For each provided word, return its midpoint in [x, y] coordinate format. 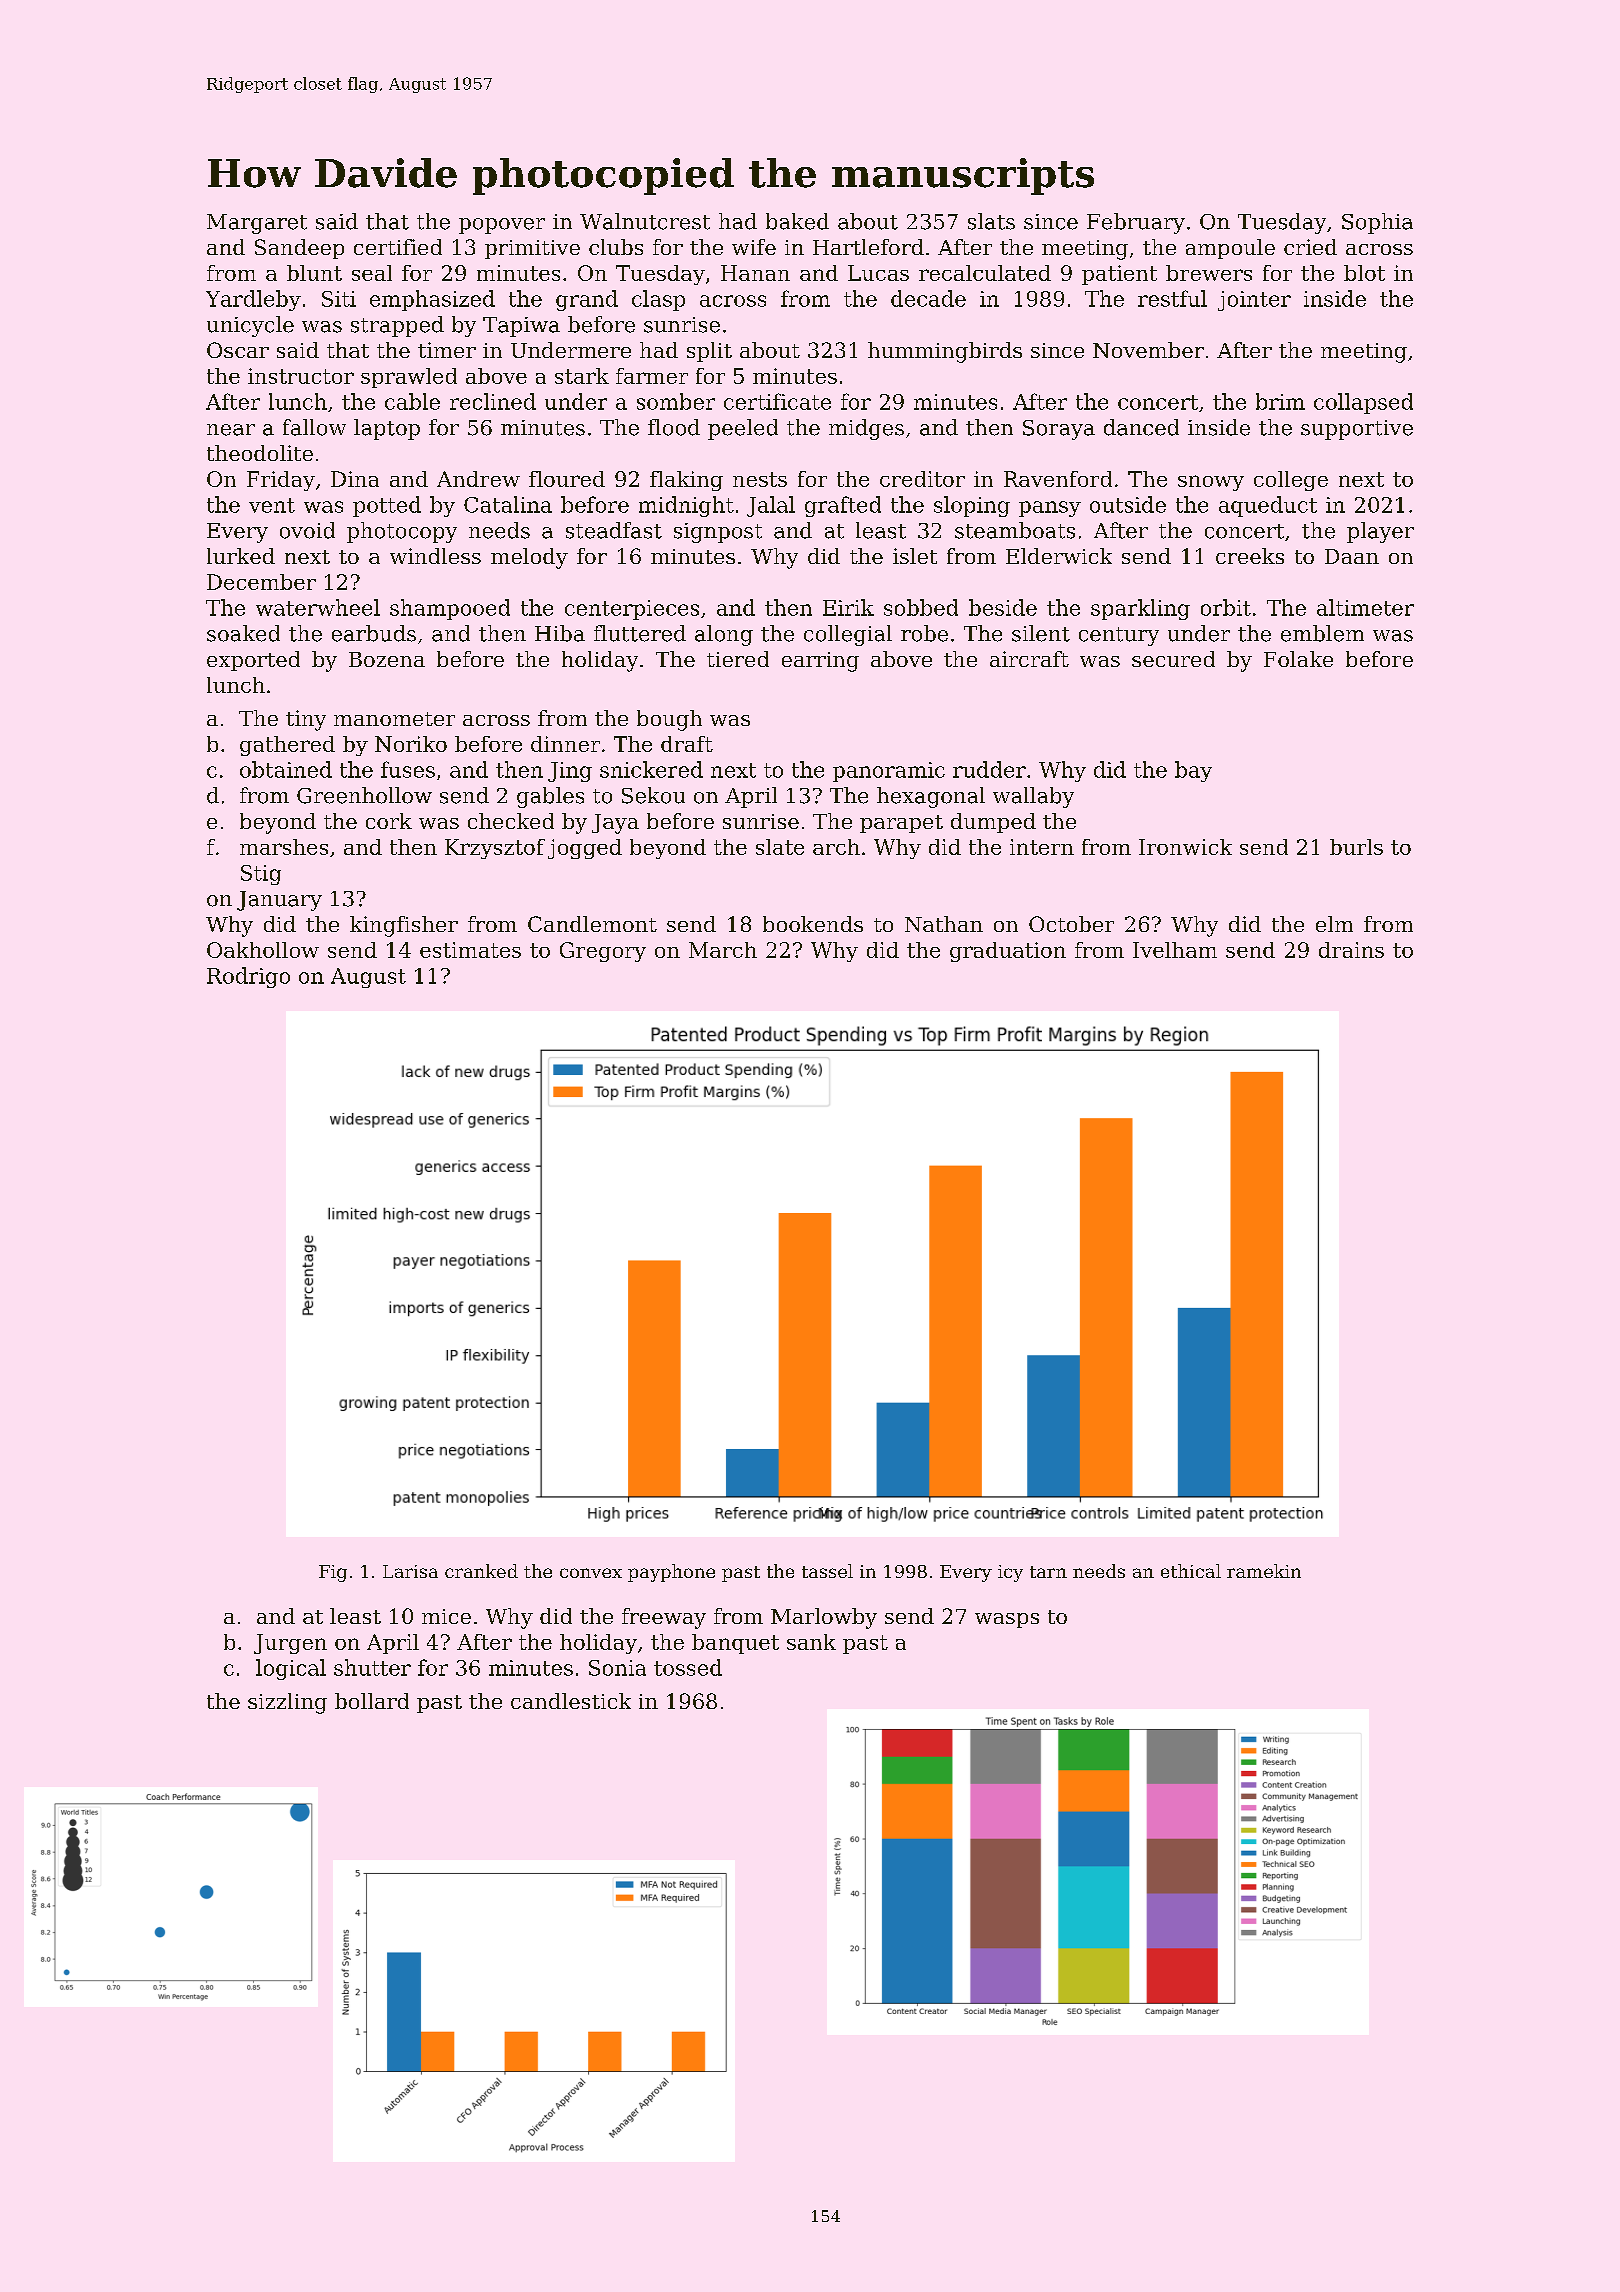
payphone [671, 1573]
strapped [397, 326]
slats [991, 221]
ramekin [1264, 1571]
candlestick [571, 1701]
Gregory [603, 952]
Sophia [1377, 223]
